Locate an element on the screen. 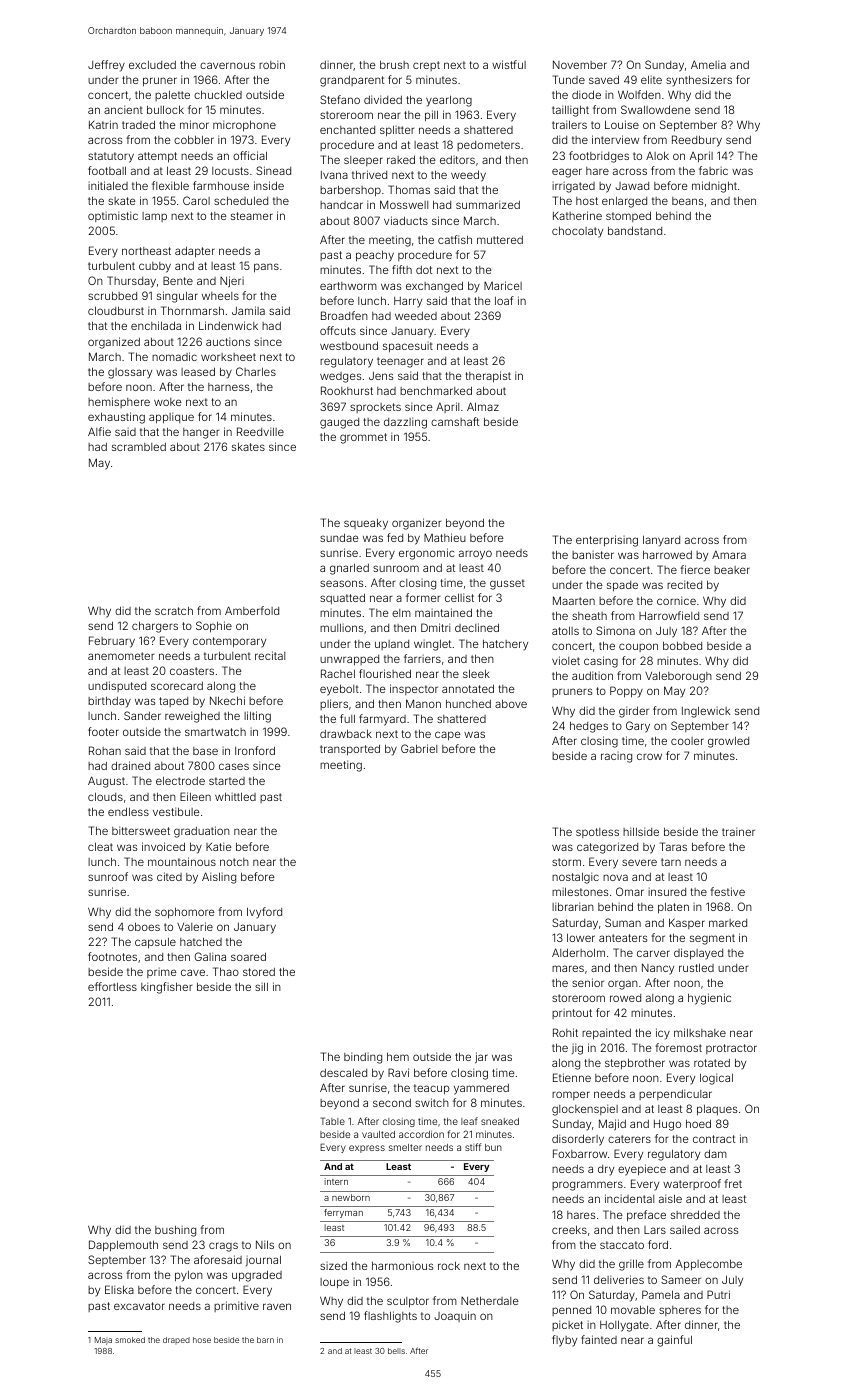  Ivana is located at coordinates (334, 175).
